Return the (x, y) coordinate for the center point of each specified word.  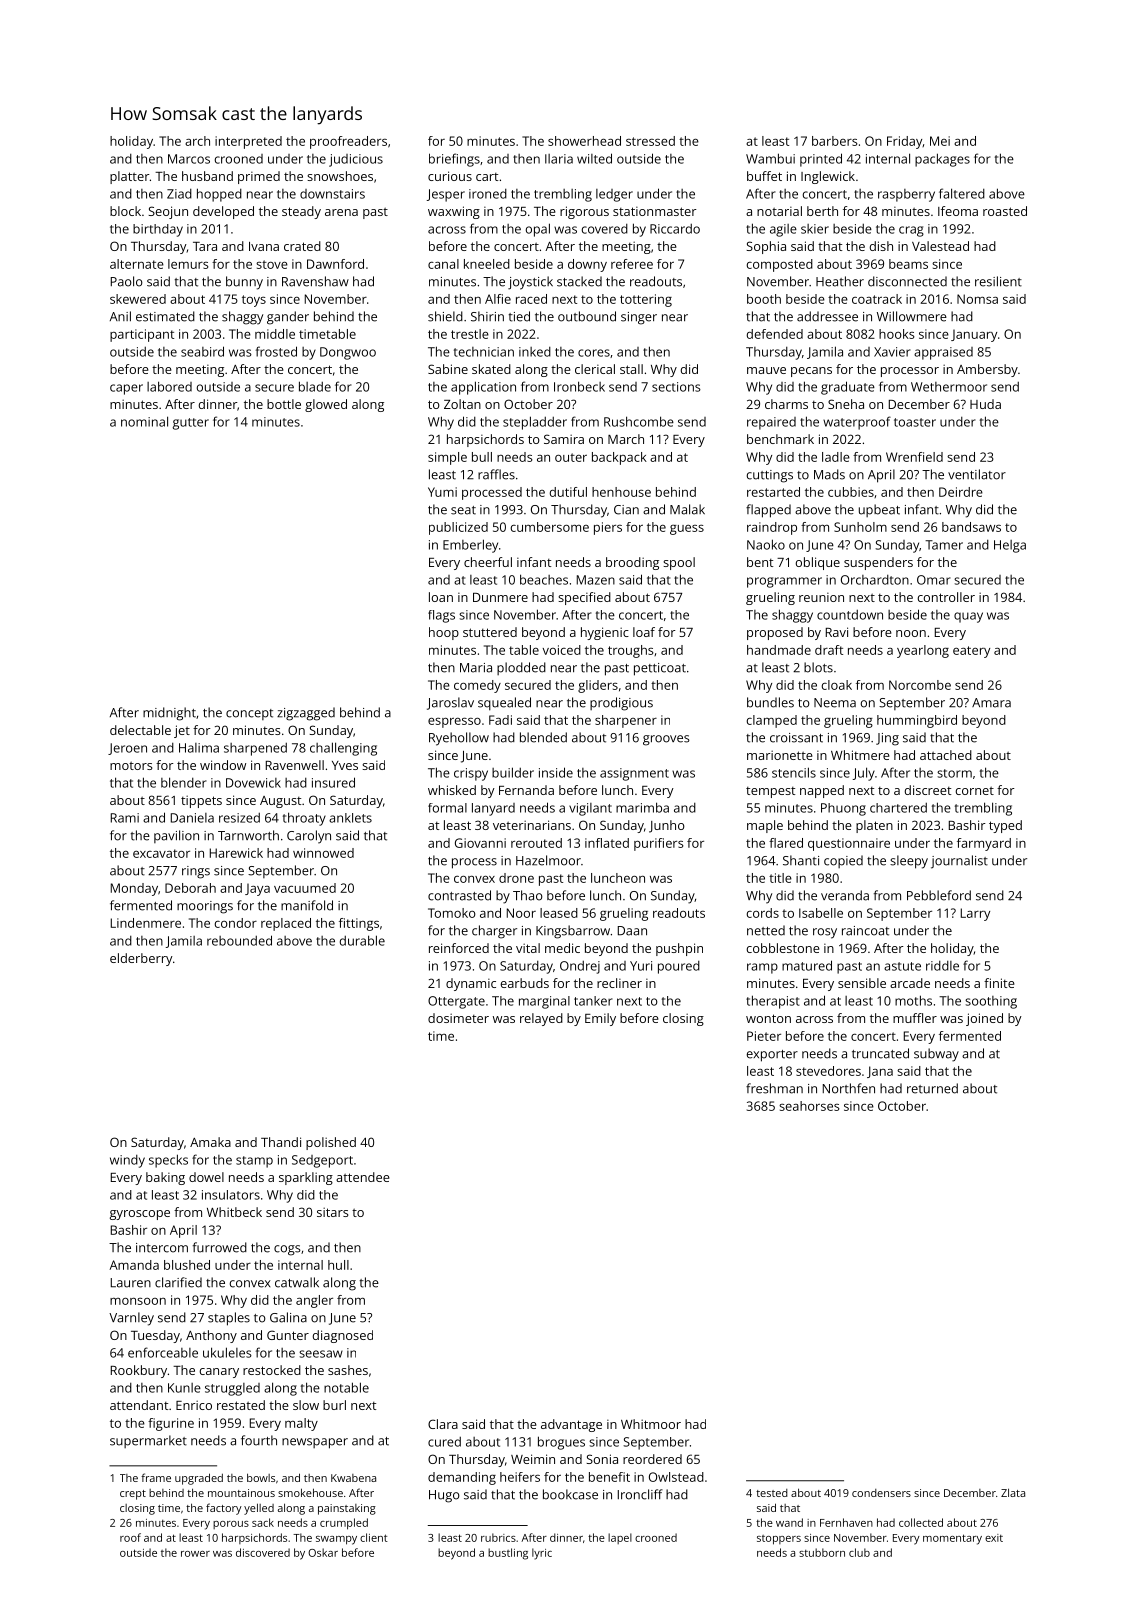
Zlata (1013, 1492)
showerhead (584, 141)
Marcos (189, 159)
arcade (910, 983)
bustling (508, 1554)
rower (195, 1554)
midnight (169, 714)
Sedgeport (322, 1161)
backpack (619, 458)
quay (968, 617)
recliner (619, 983)
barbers (835, 141)
